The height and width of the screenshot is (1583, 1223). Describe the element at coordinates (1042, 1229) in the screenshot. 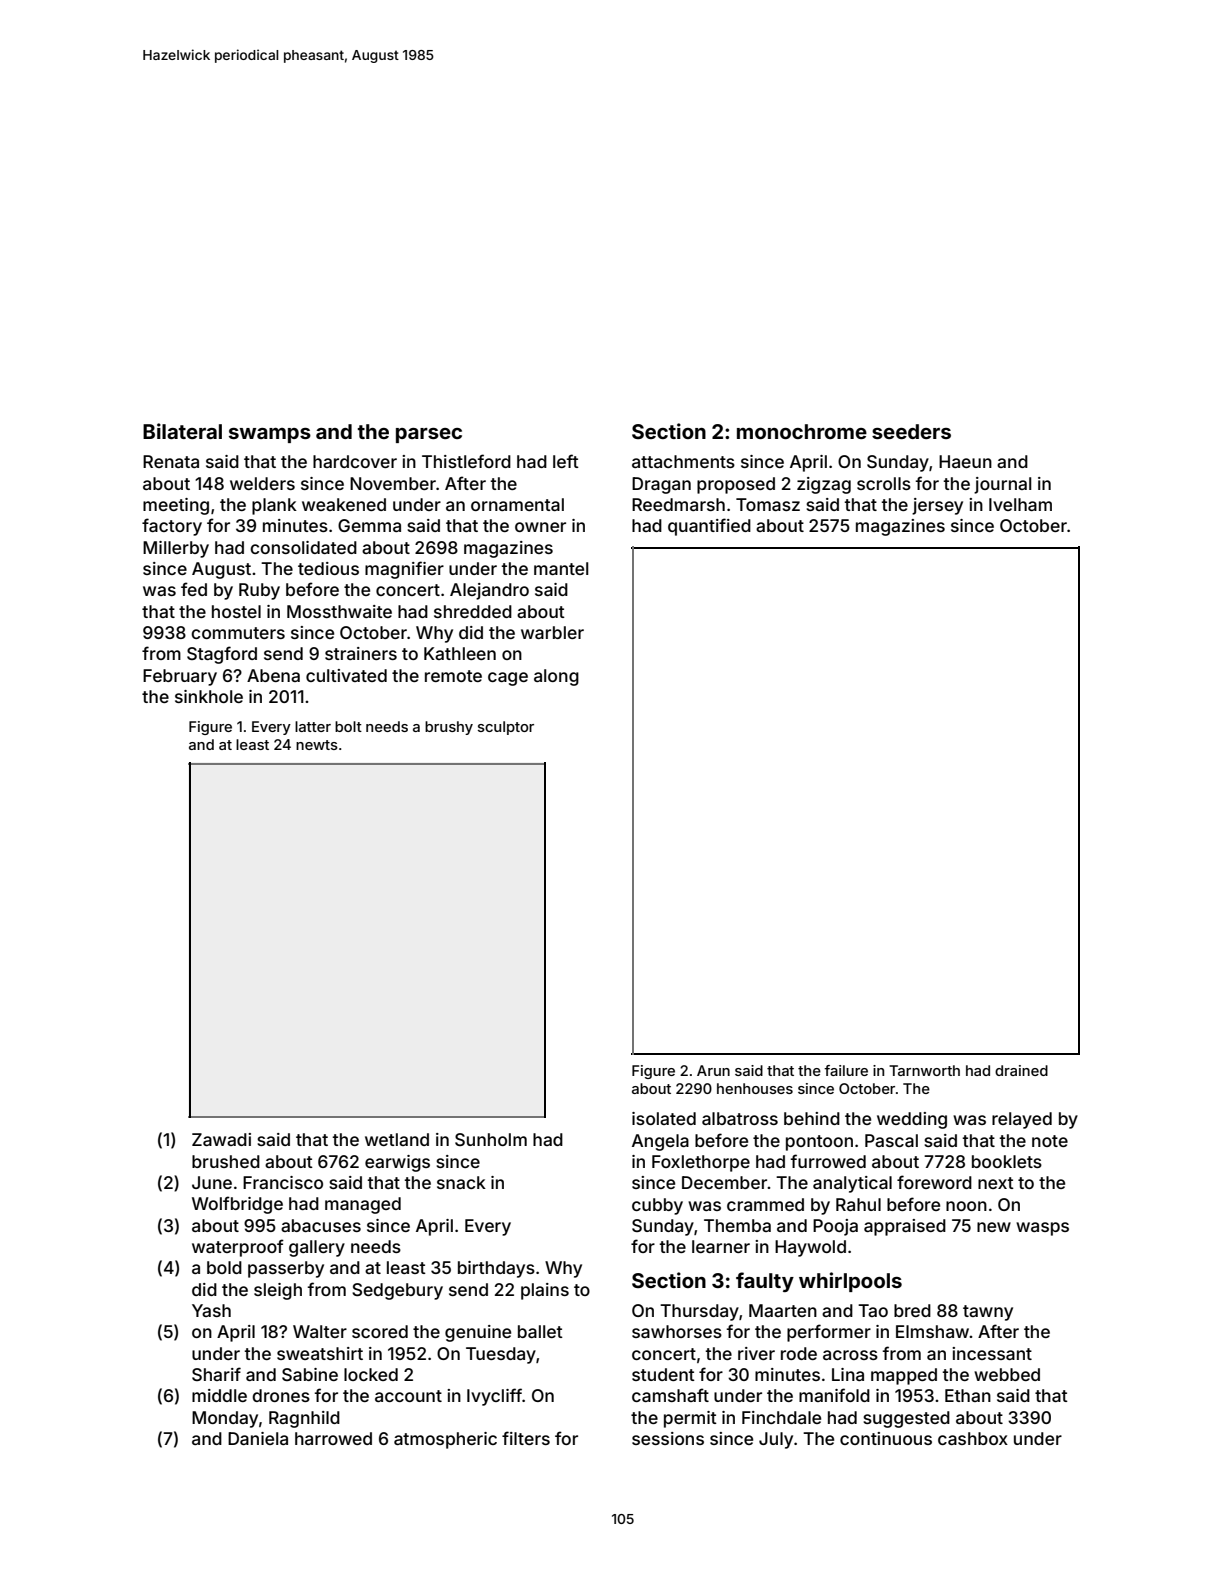

I see `wasps` at that location.
